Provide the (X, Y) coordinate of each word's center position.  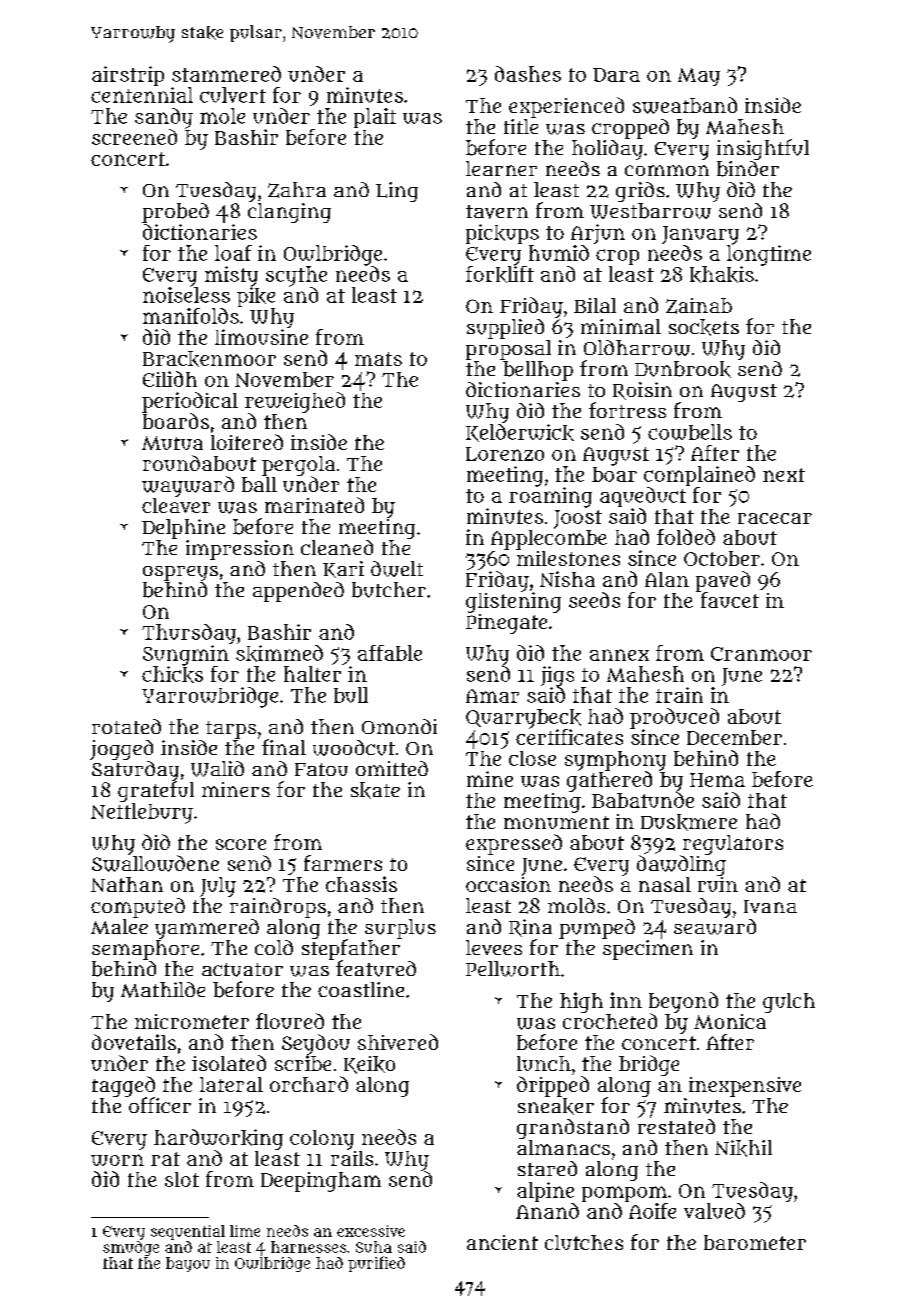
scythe (296, 276)
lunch (544, 1063)
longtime (769, 255)
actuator (242, 970)
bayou (188, 1264)
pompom (624, 1194)
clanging (289, 213)
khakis (722, 274)
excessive (371, 1231)
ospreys (180, 573)
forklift (500, 274)
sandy (164, 118)
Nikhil (743, 1148)
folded (686, 537)
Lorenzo (505, 454)
